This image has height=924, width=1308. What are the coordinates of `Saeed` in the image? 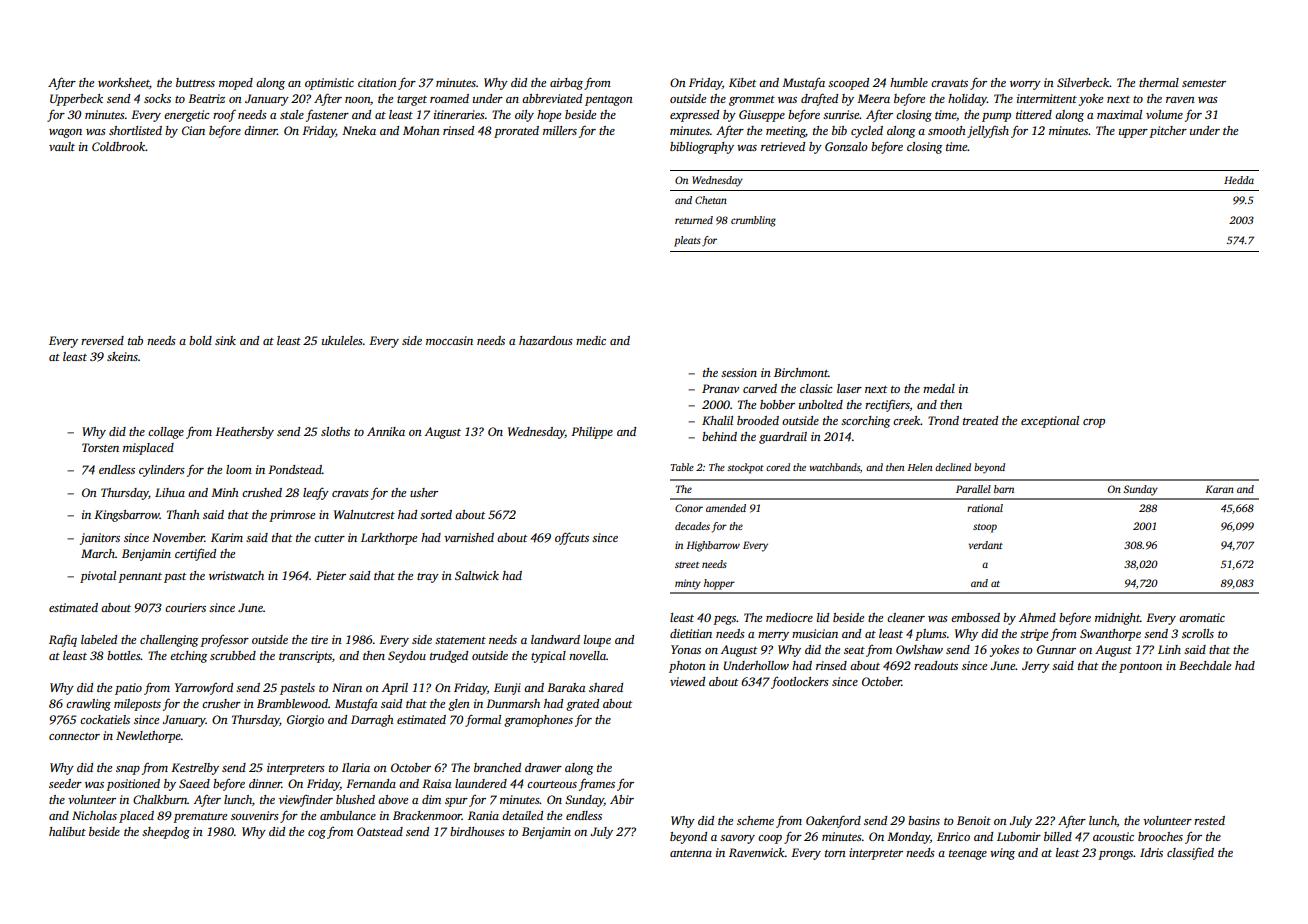 It's located at (194, 783).
